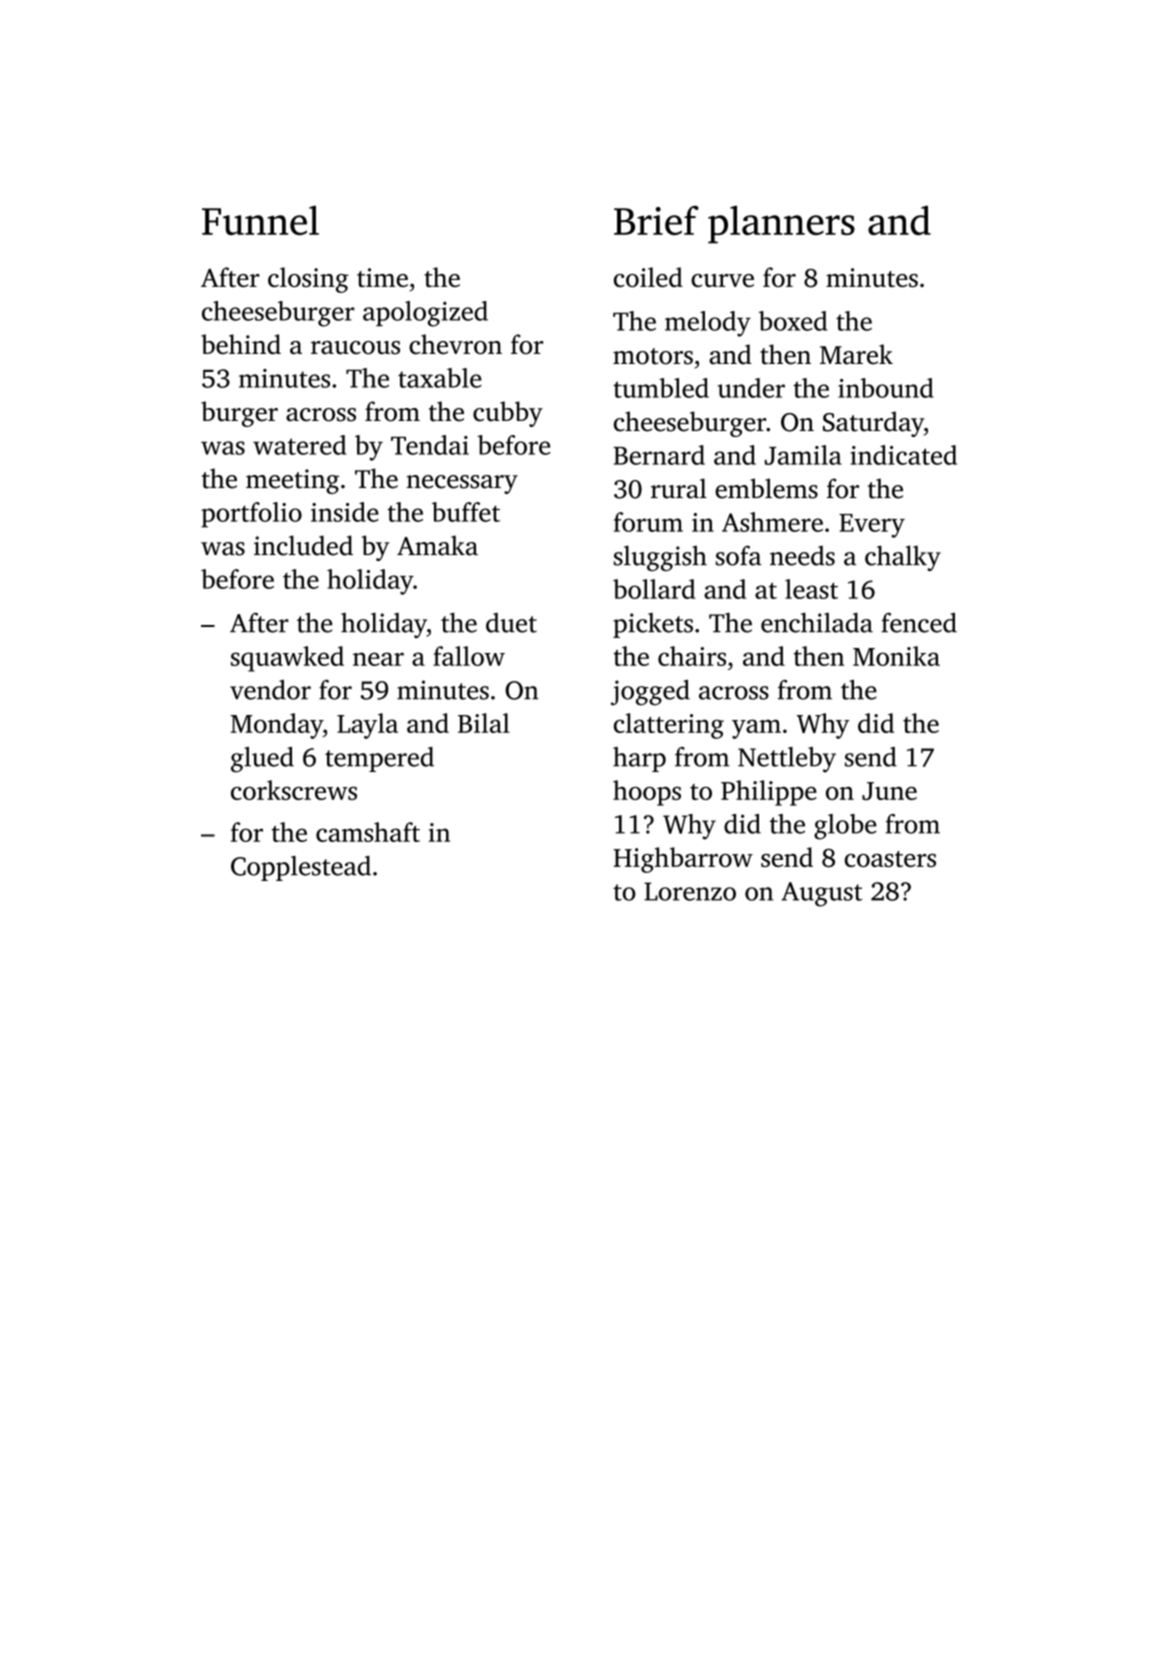 Image resolution: width=1165 pixels, height=1654 pixels. I want to click on enchilada, so click(817, 622).
